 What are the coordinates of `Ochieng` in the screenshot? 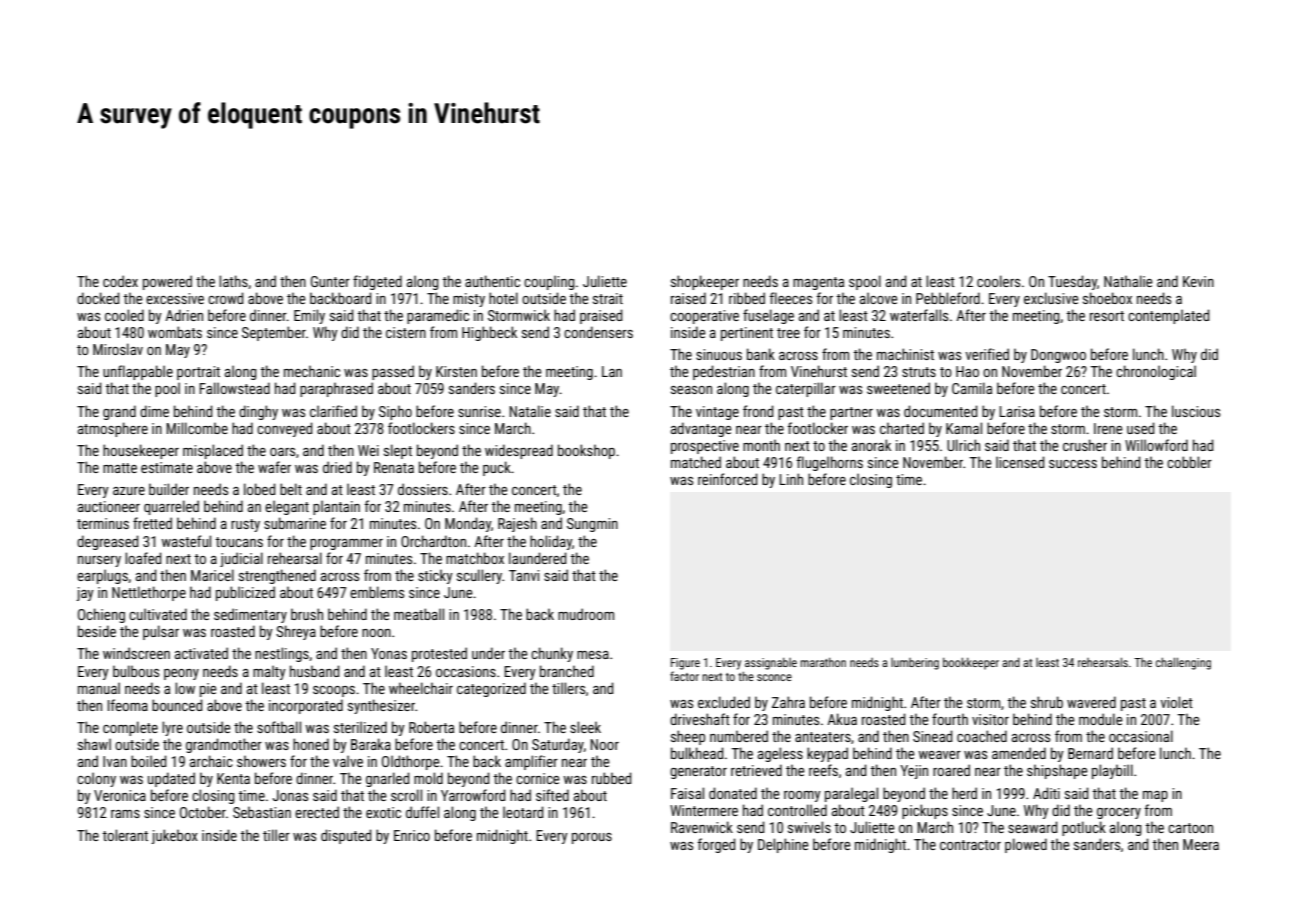 It's located at (101, 615).
